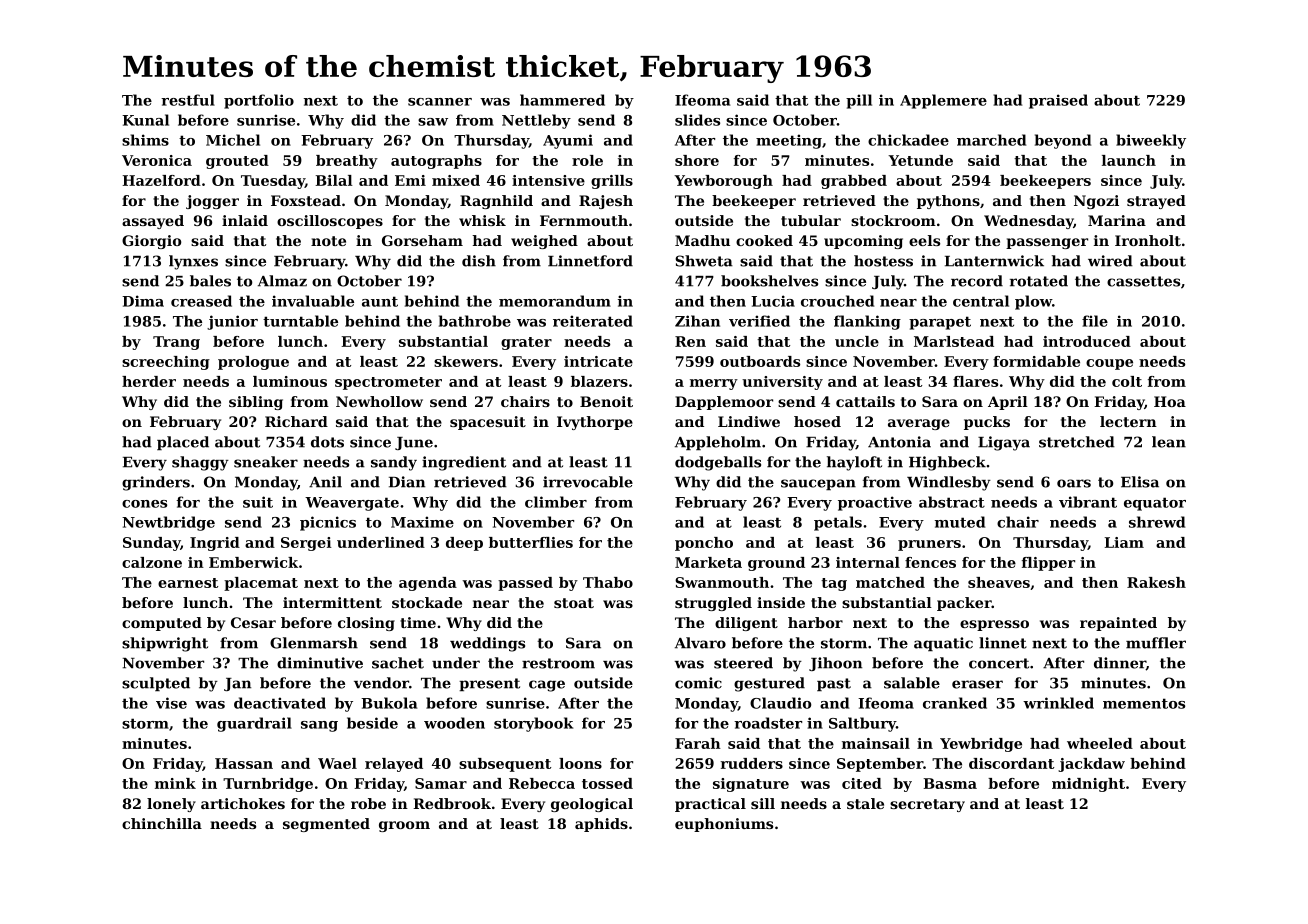 The image size is (1308, 924). I want to click on Jihoon, so click(835, 664).
